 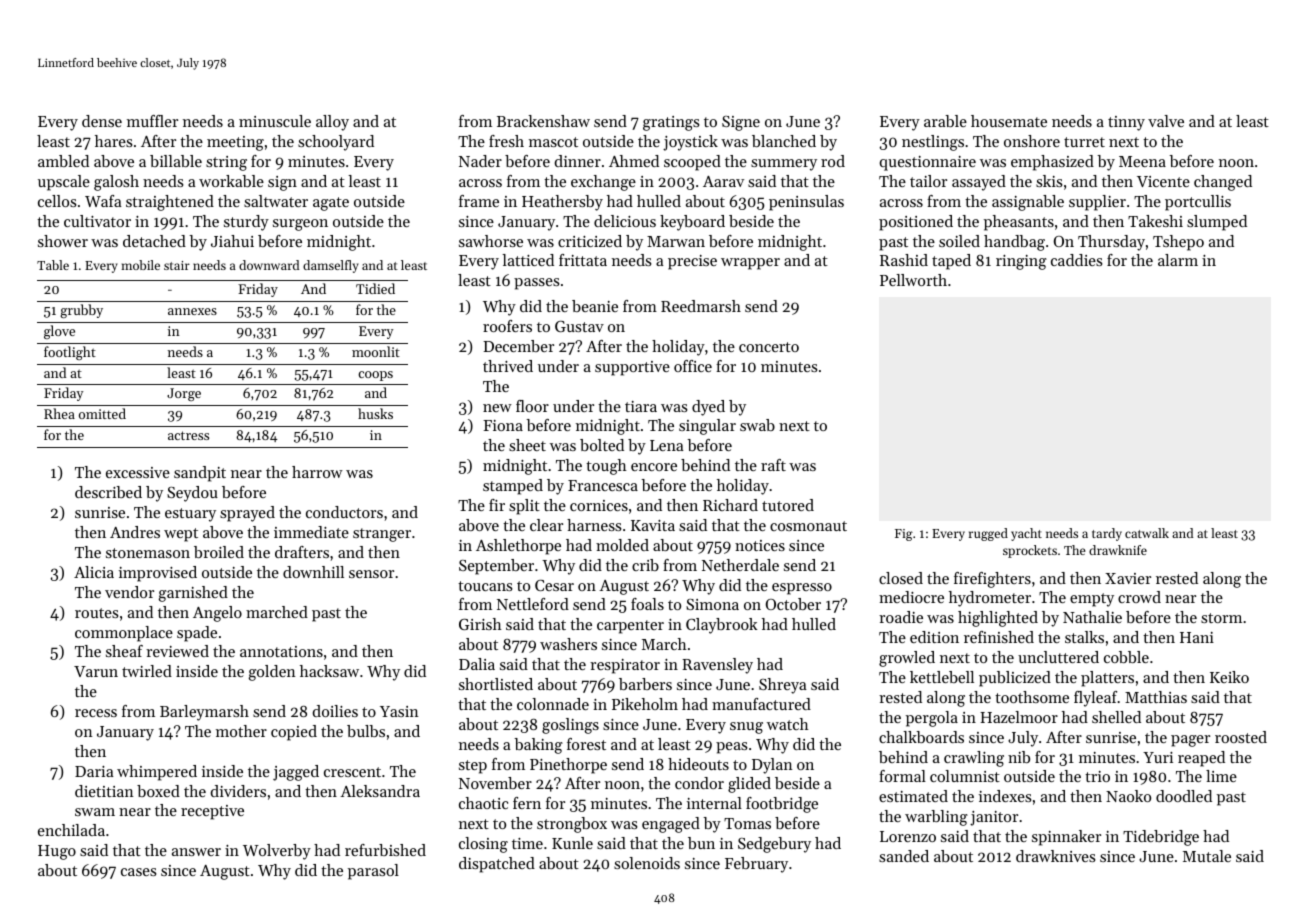 What do you see at coordinates (246, 223) in the screenshot?
I see `sturdy` at bounding box center [246, 223].
